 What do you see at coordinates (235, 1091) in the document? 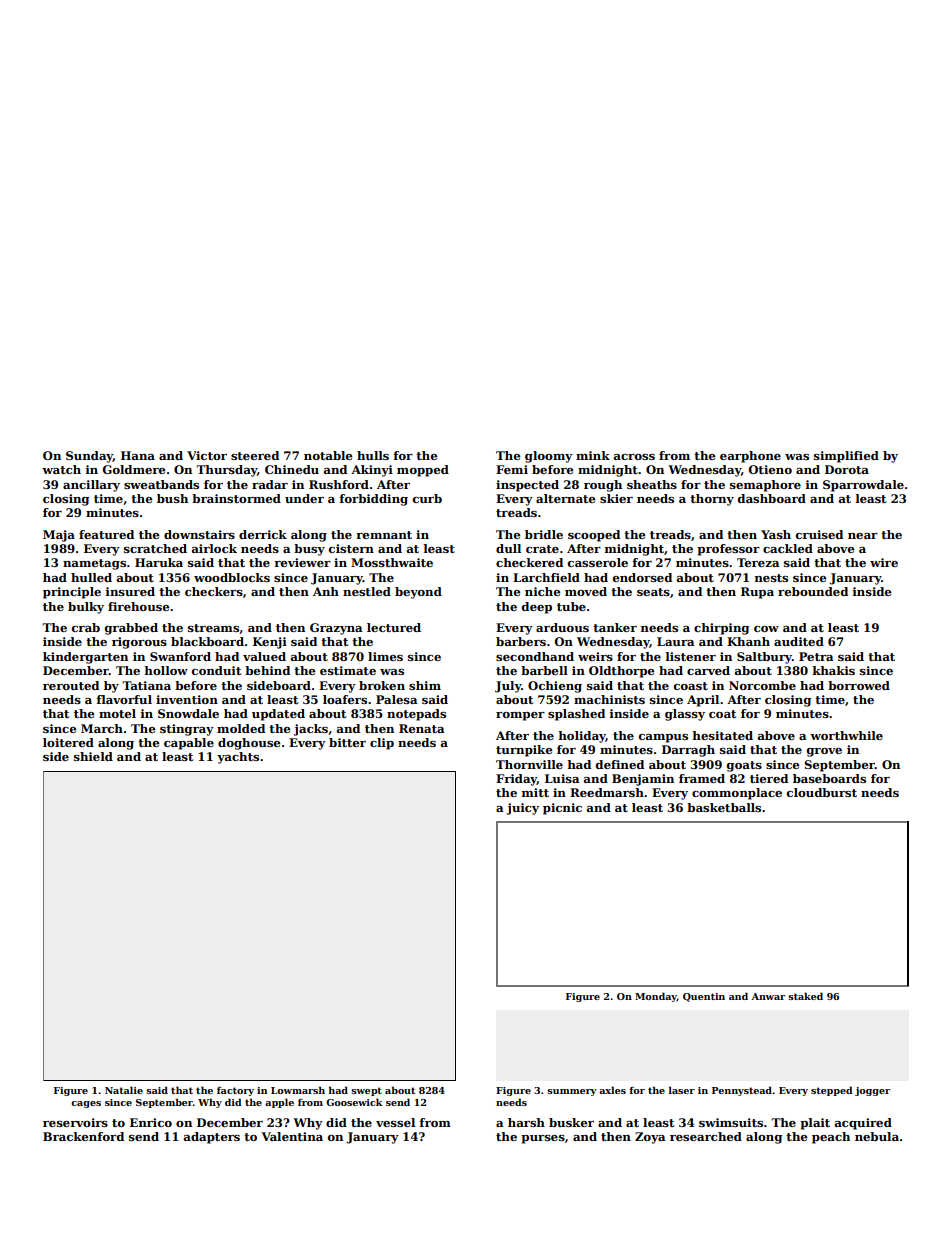
I see `factory` at bounding box center [235, 1091].
